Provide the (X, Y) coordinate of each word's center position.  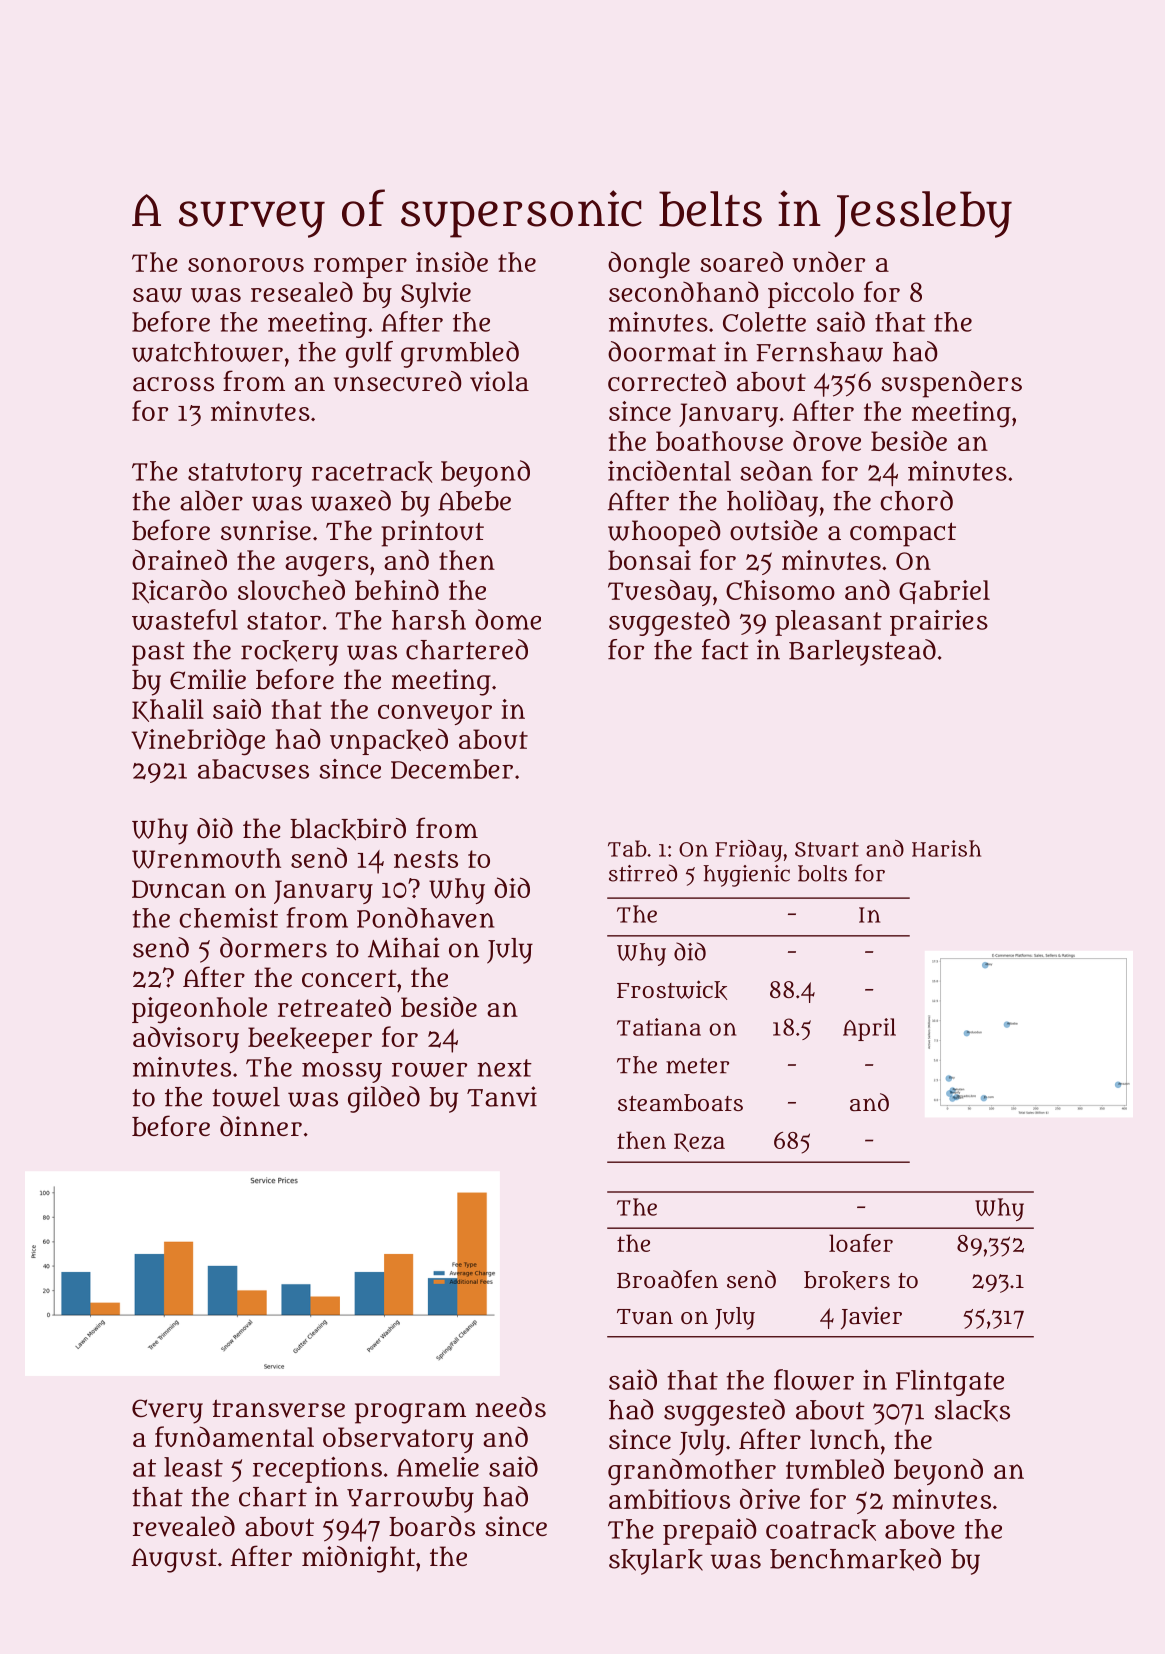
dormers (273, 947)
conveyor (435, 714)
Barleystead (862, 652)
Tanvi (502, 1096)
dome (508, 619)
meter (697, 1066)
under (828, 261)
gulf (369, 354)
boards (432, 1526)
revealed (184, 1526)
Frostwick (672, 990)
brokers (847, 1280)
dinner (261, 1126)
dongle (649, 265)
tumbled (835, 1468)
